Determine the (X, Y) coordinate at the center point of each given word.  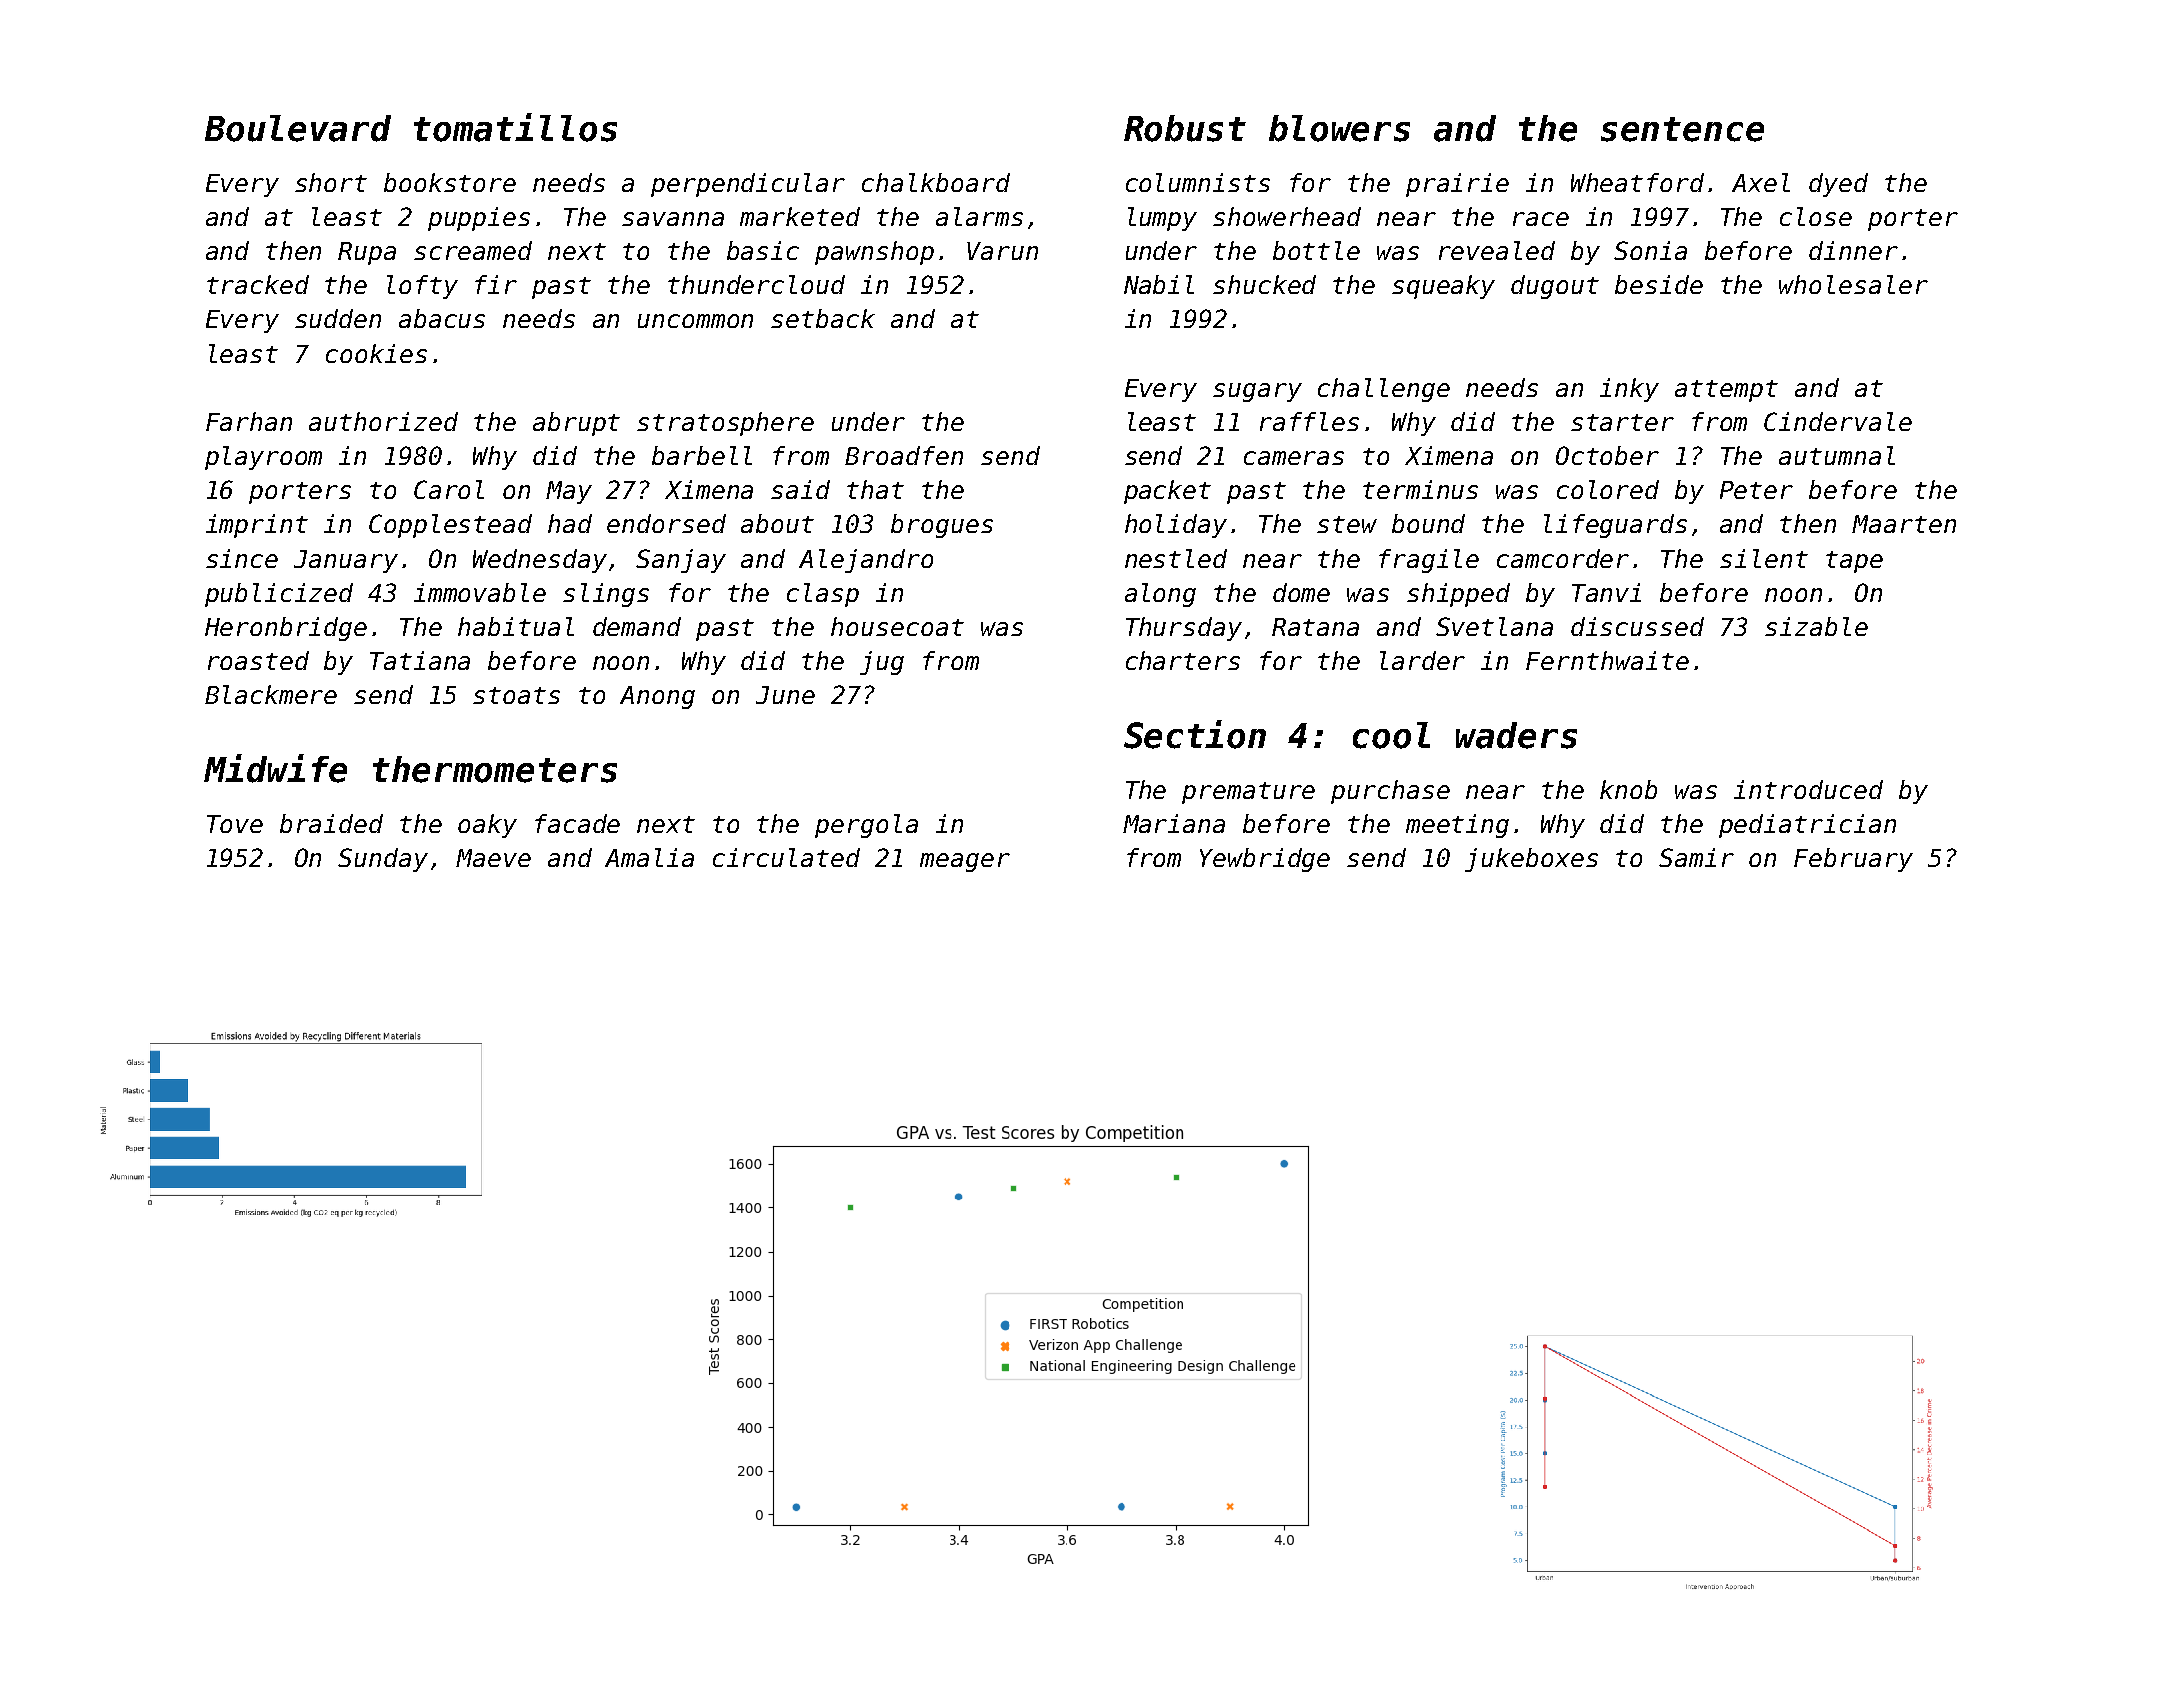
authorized (383, 421)
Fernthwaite (1607, 660)
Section (1195, 734)
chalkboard (936, 182)
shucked (1264, 284)
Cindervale (1838, 421)
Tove (235, 824)
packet (1167, 492)
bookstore (450, 182)
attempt (1726, 391)
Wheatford (1637, 182)
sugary (1257, 392)
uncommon (695, 321)
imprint (257, 526)
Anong (657, 697)
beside (1659, 284)
